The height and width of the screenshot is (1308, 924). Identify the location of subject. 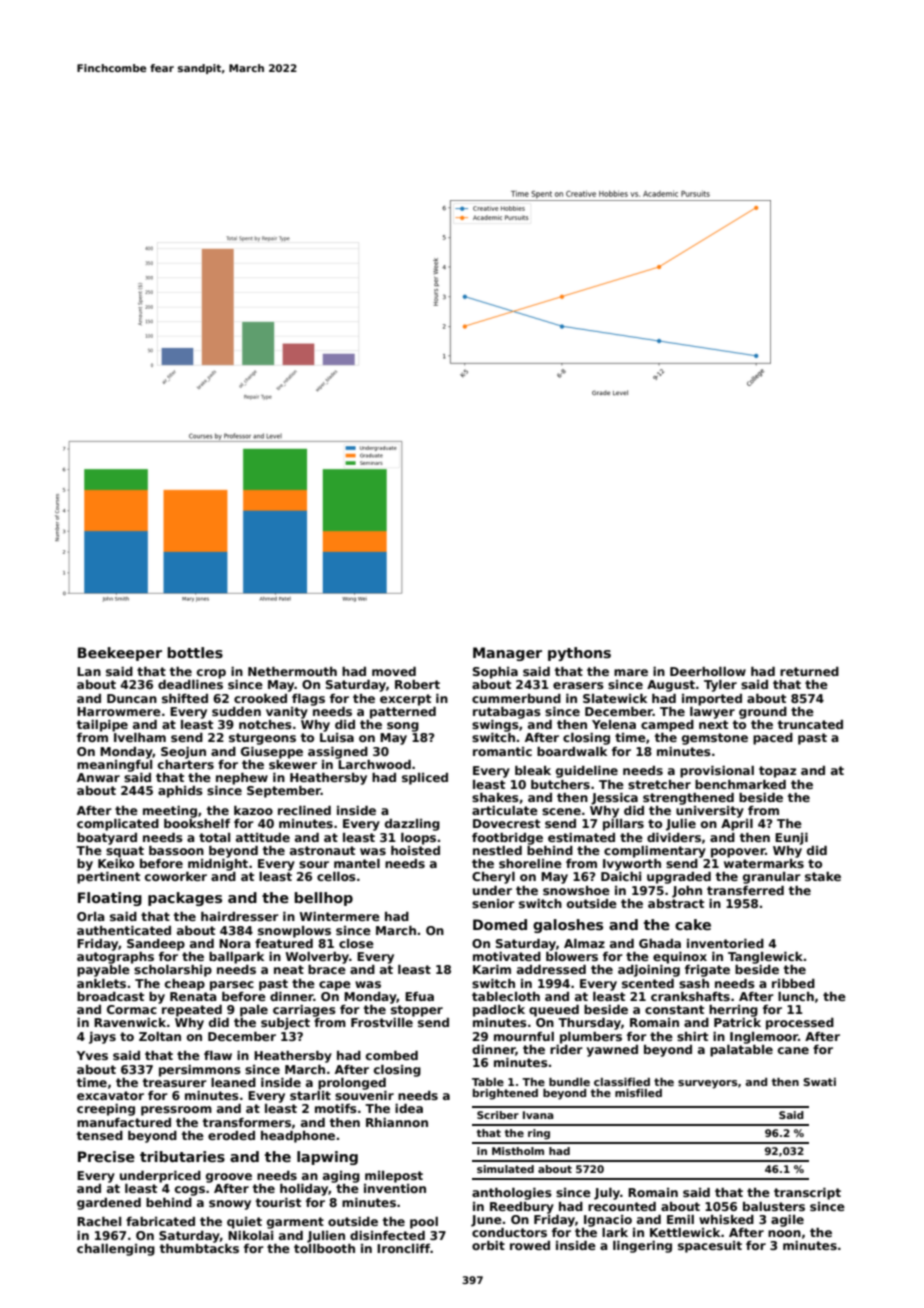
(285, 1024).
